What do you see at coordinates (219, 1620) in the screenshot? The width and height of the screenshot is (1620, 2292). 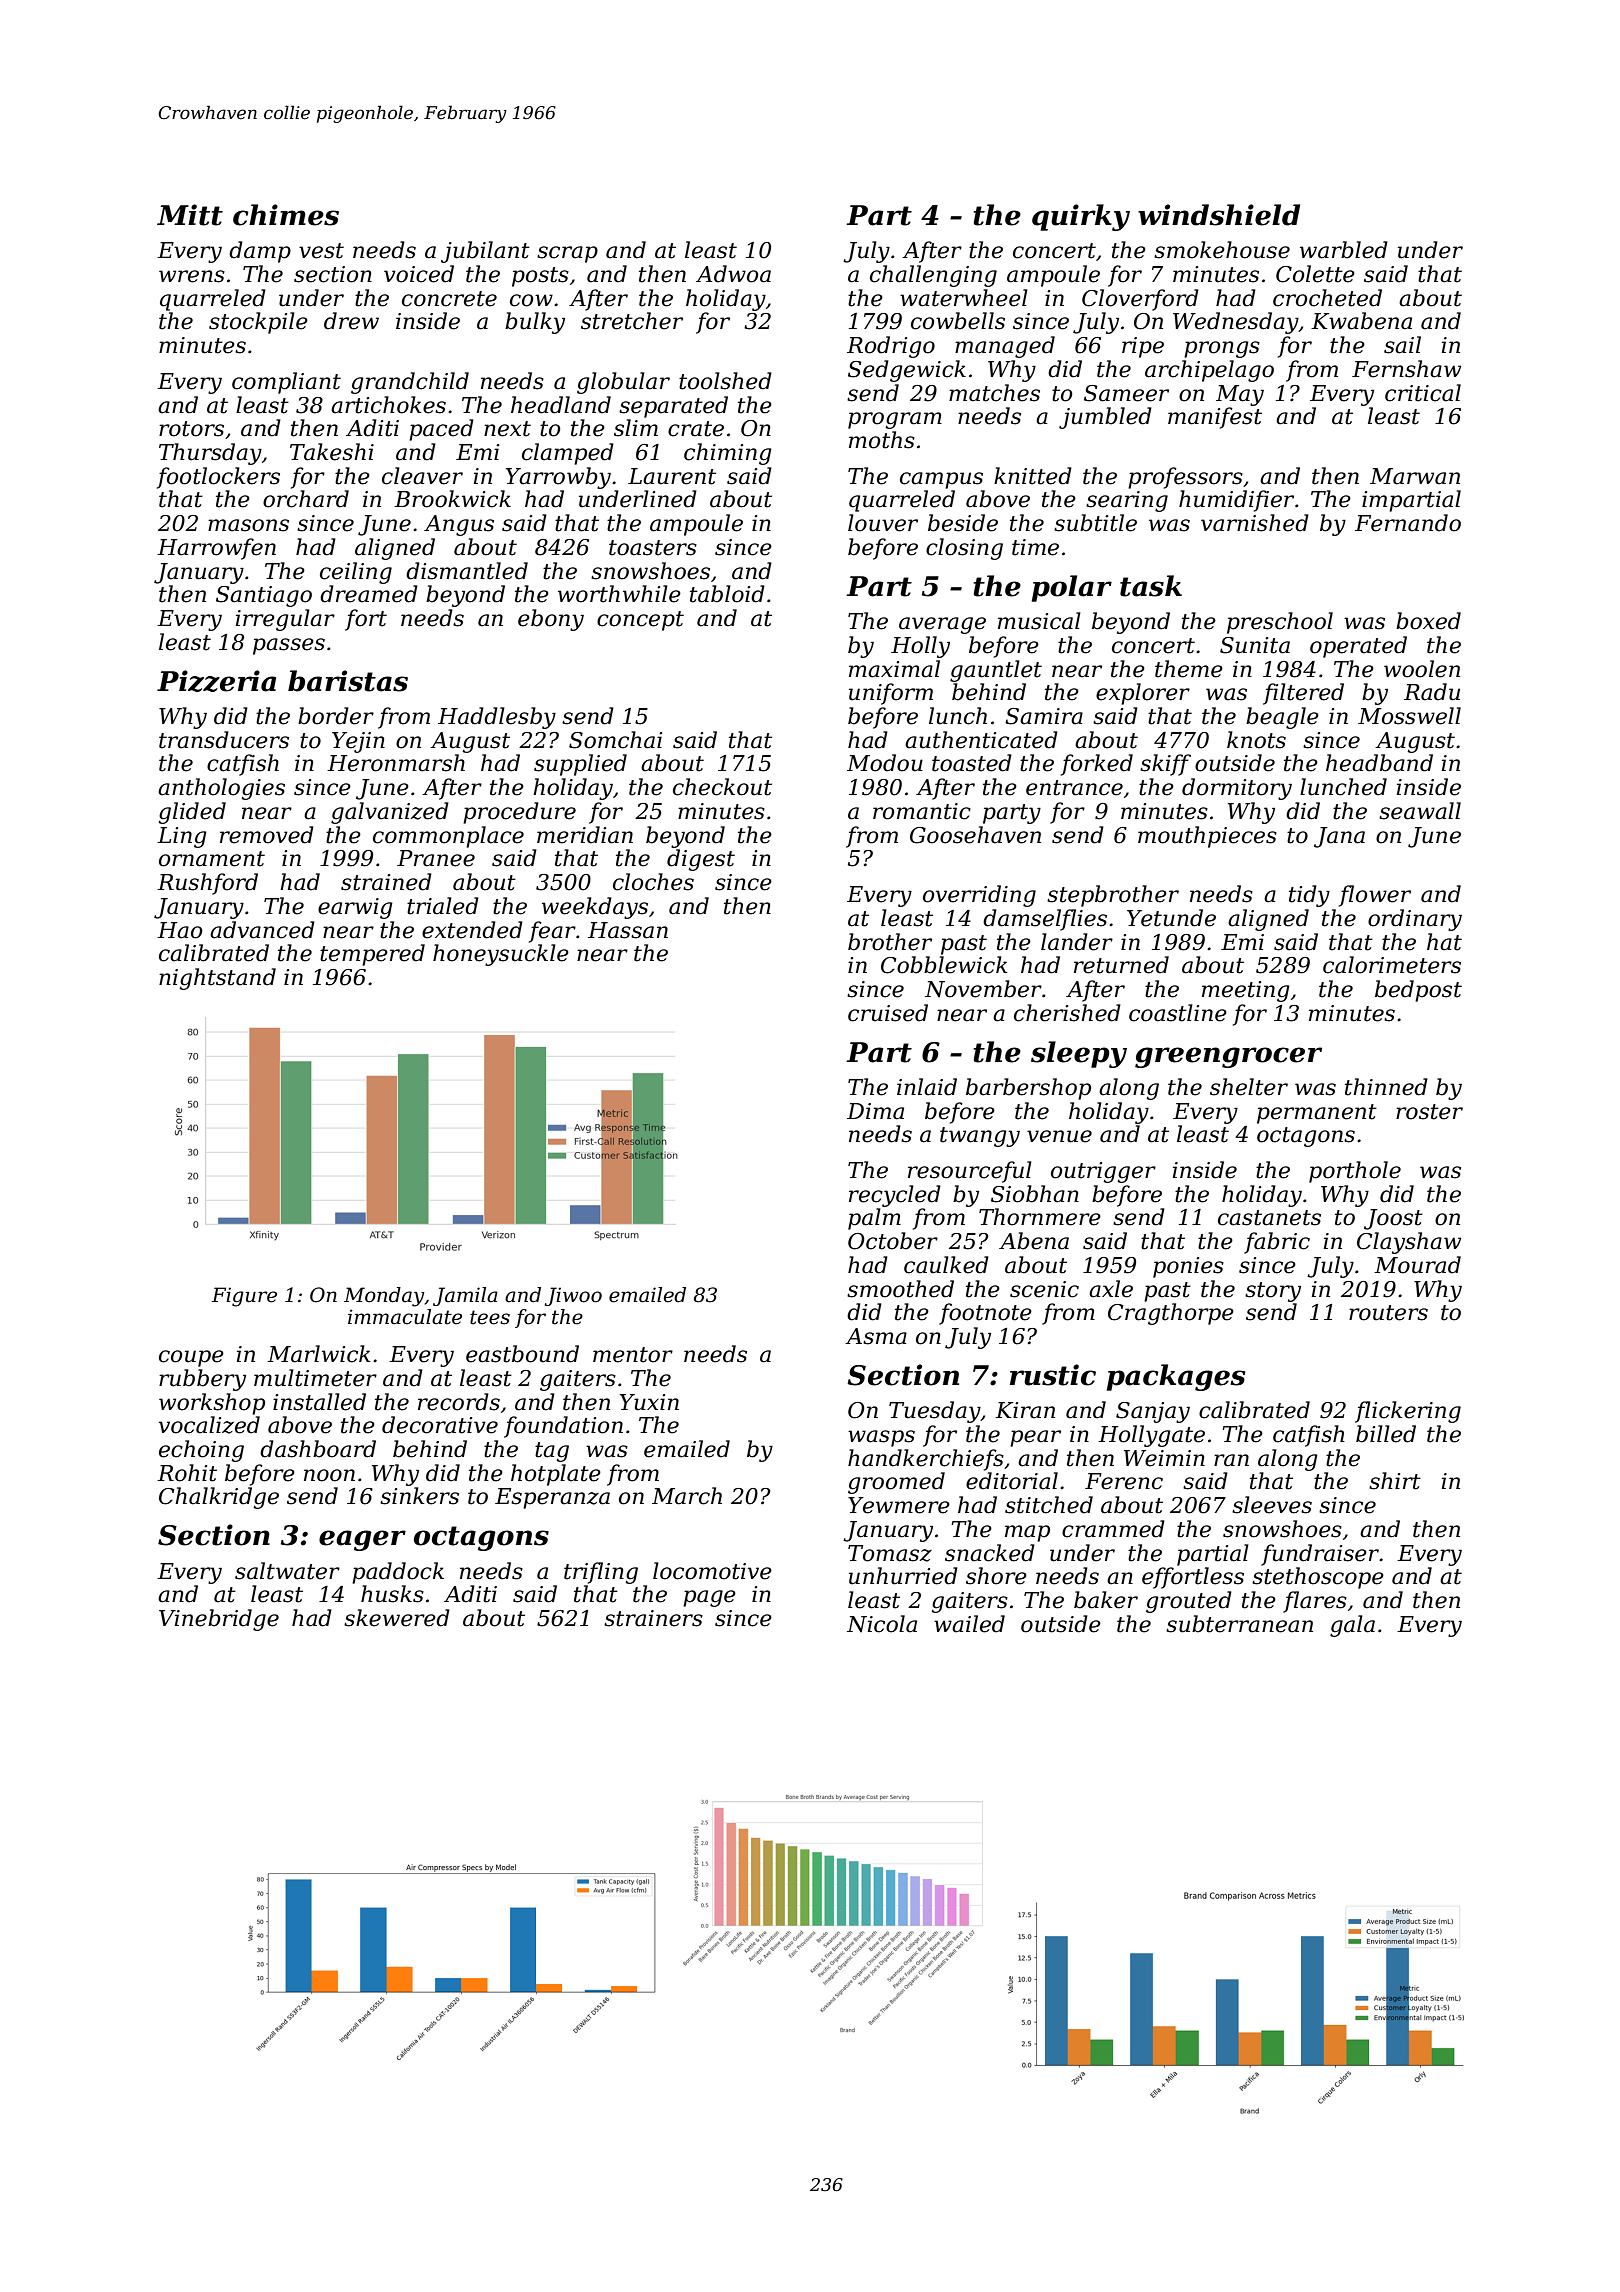 I see `Vinebridge` at bounding box center [219, 1620].
